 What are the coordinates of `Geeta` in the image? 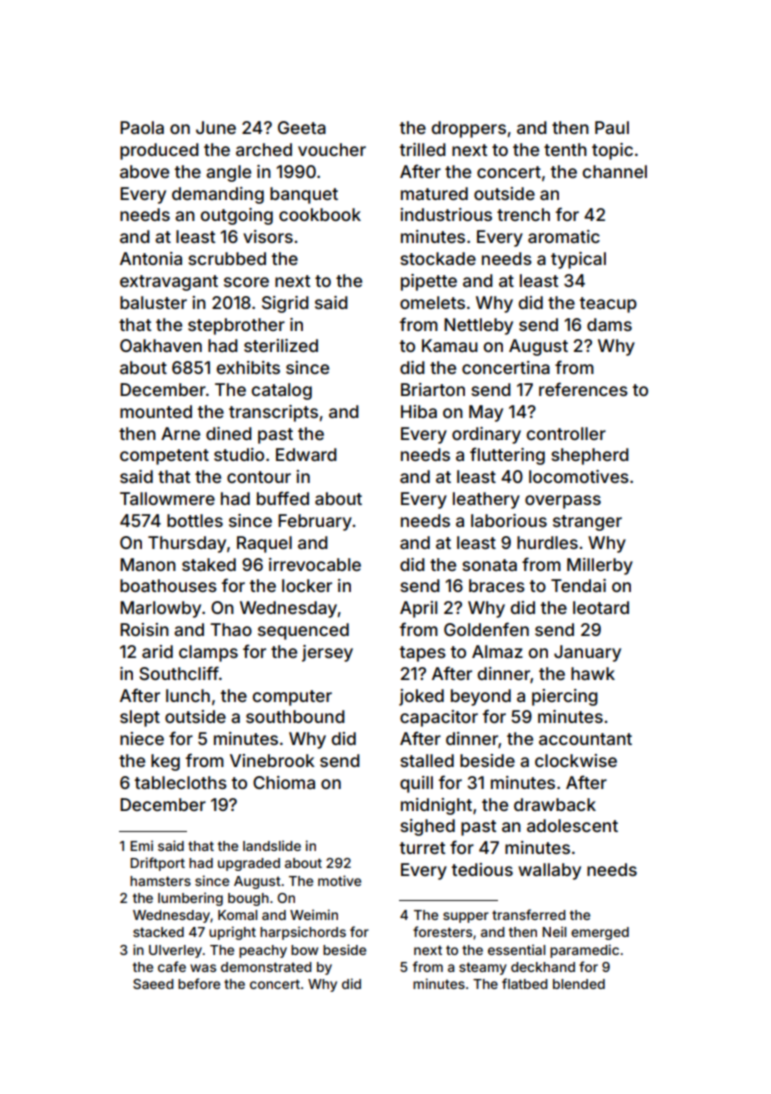 It's located at (302, 127).
